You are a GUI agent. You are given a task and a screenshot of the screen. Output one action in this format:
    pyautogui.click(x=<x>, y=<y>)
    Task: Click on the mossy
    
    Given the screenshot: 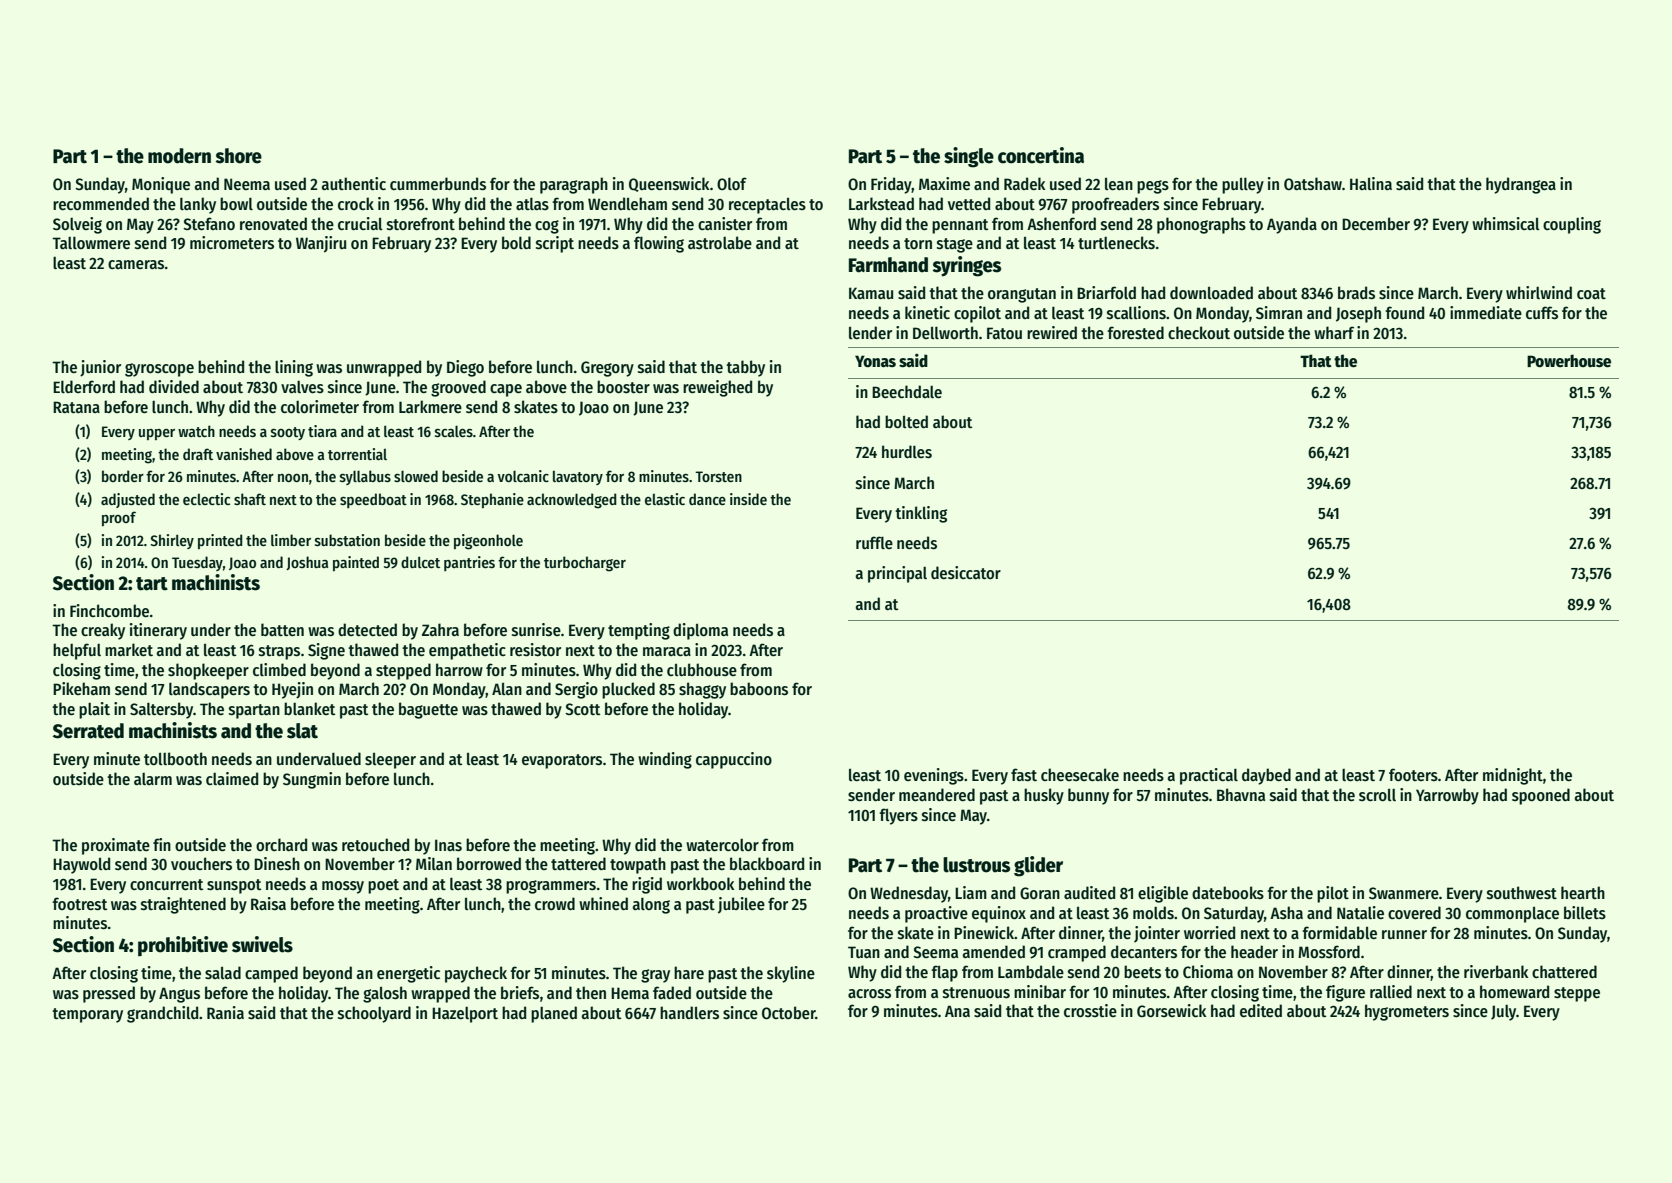 What is the action you would take?
    pyautogui.click(x=343, y=887)
